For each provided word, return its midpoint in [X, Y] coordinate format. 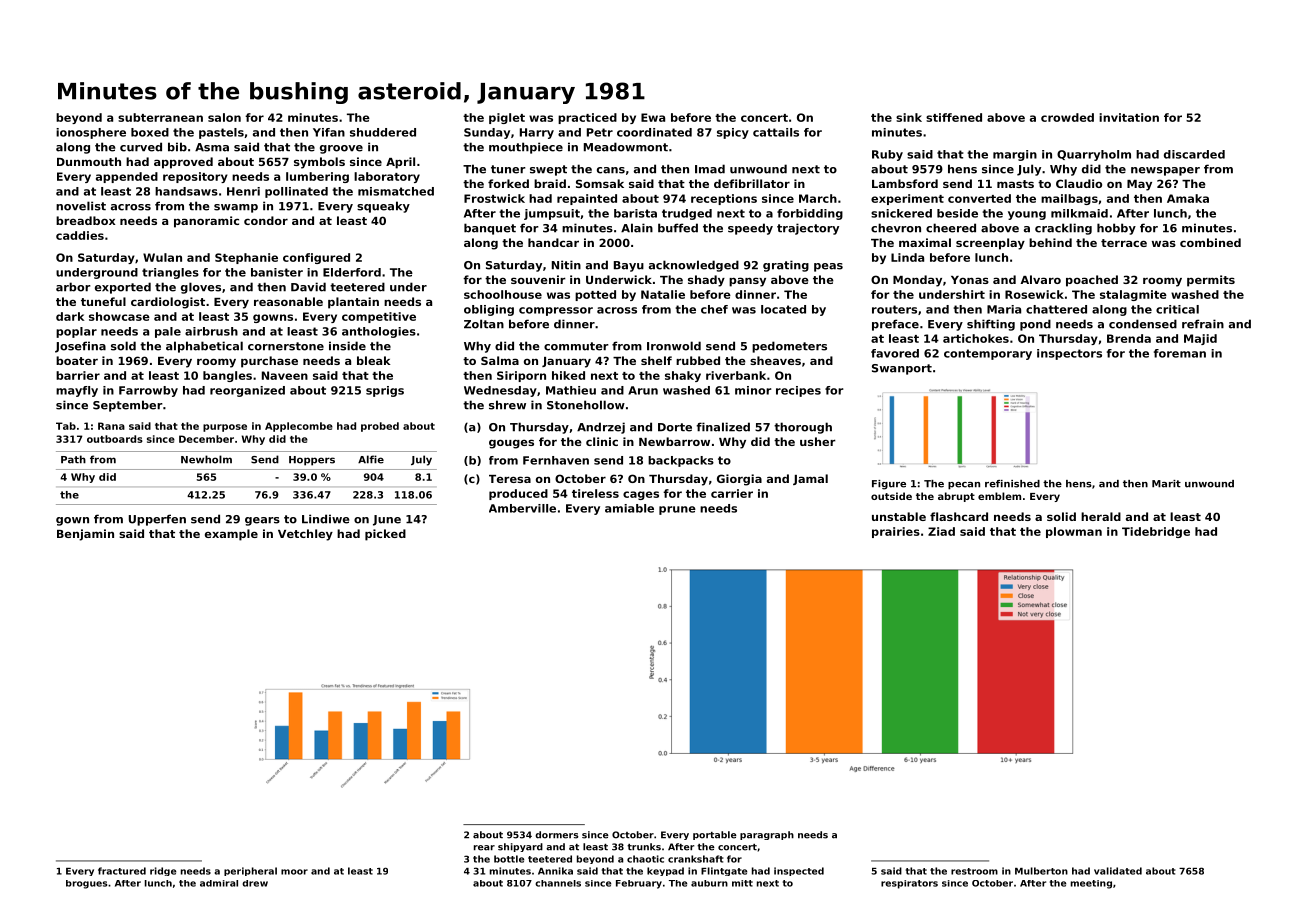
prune [677, 510]
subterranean [160, 117]
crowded [1067, 117]
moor [294, 872]
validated [1118, 871]
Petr [600, 132]
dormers [557, 835]
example [231, 535]
